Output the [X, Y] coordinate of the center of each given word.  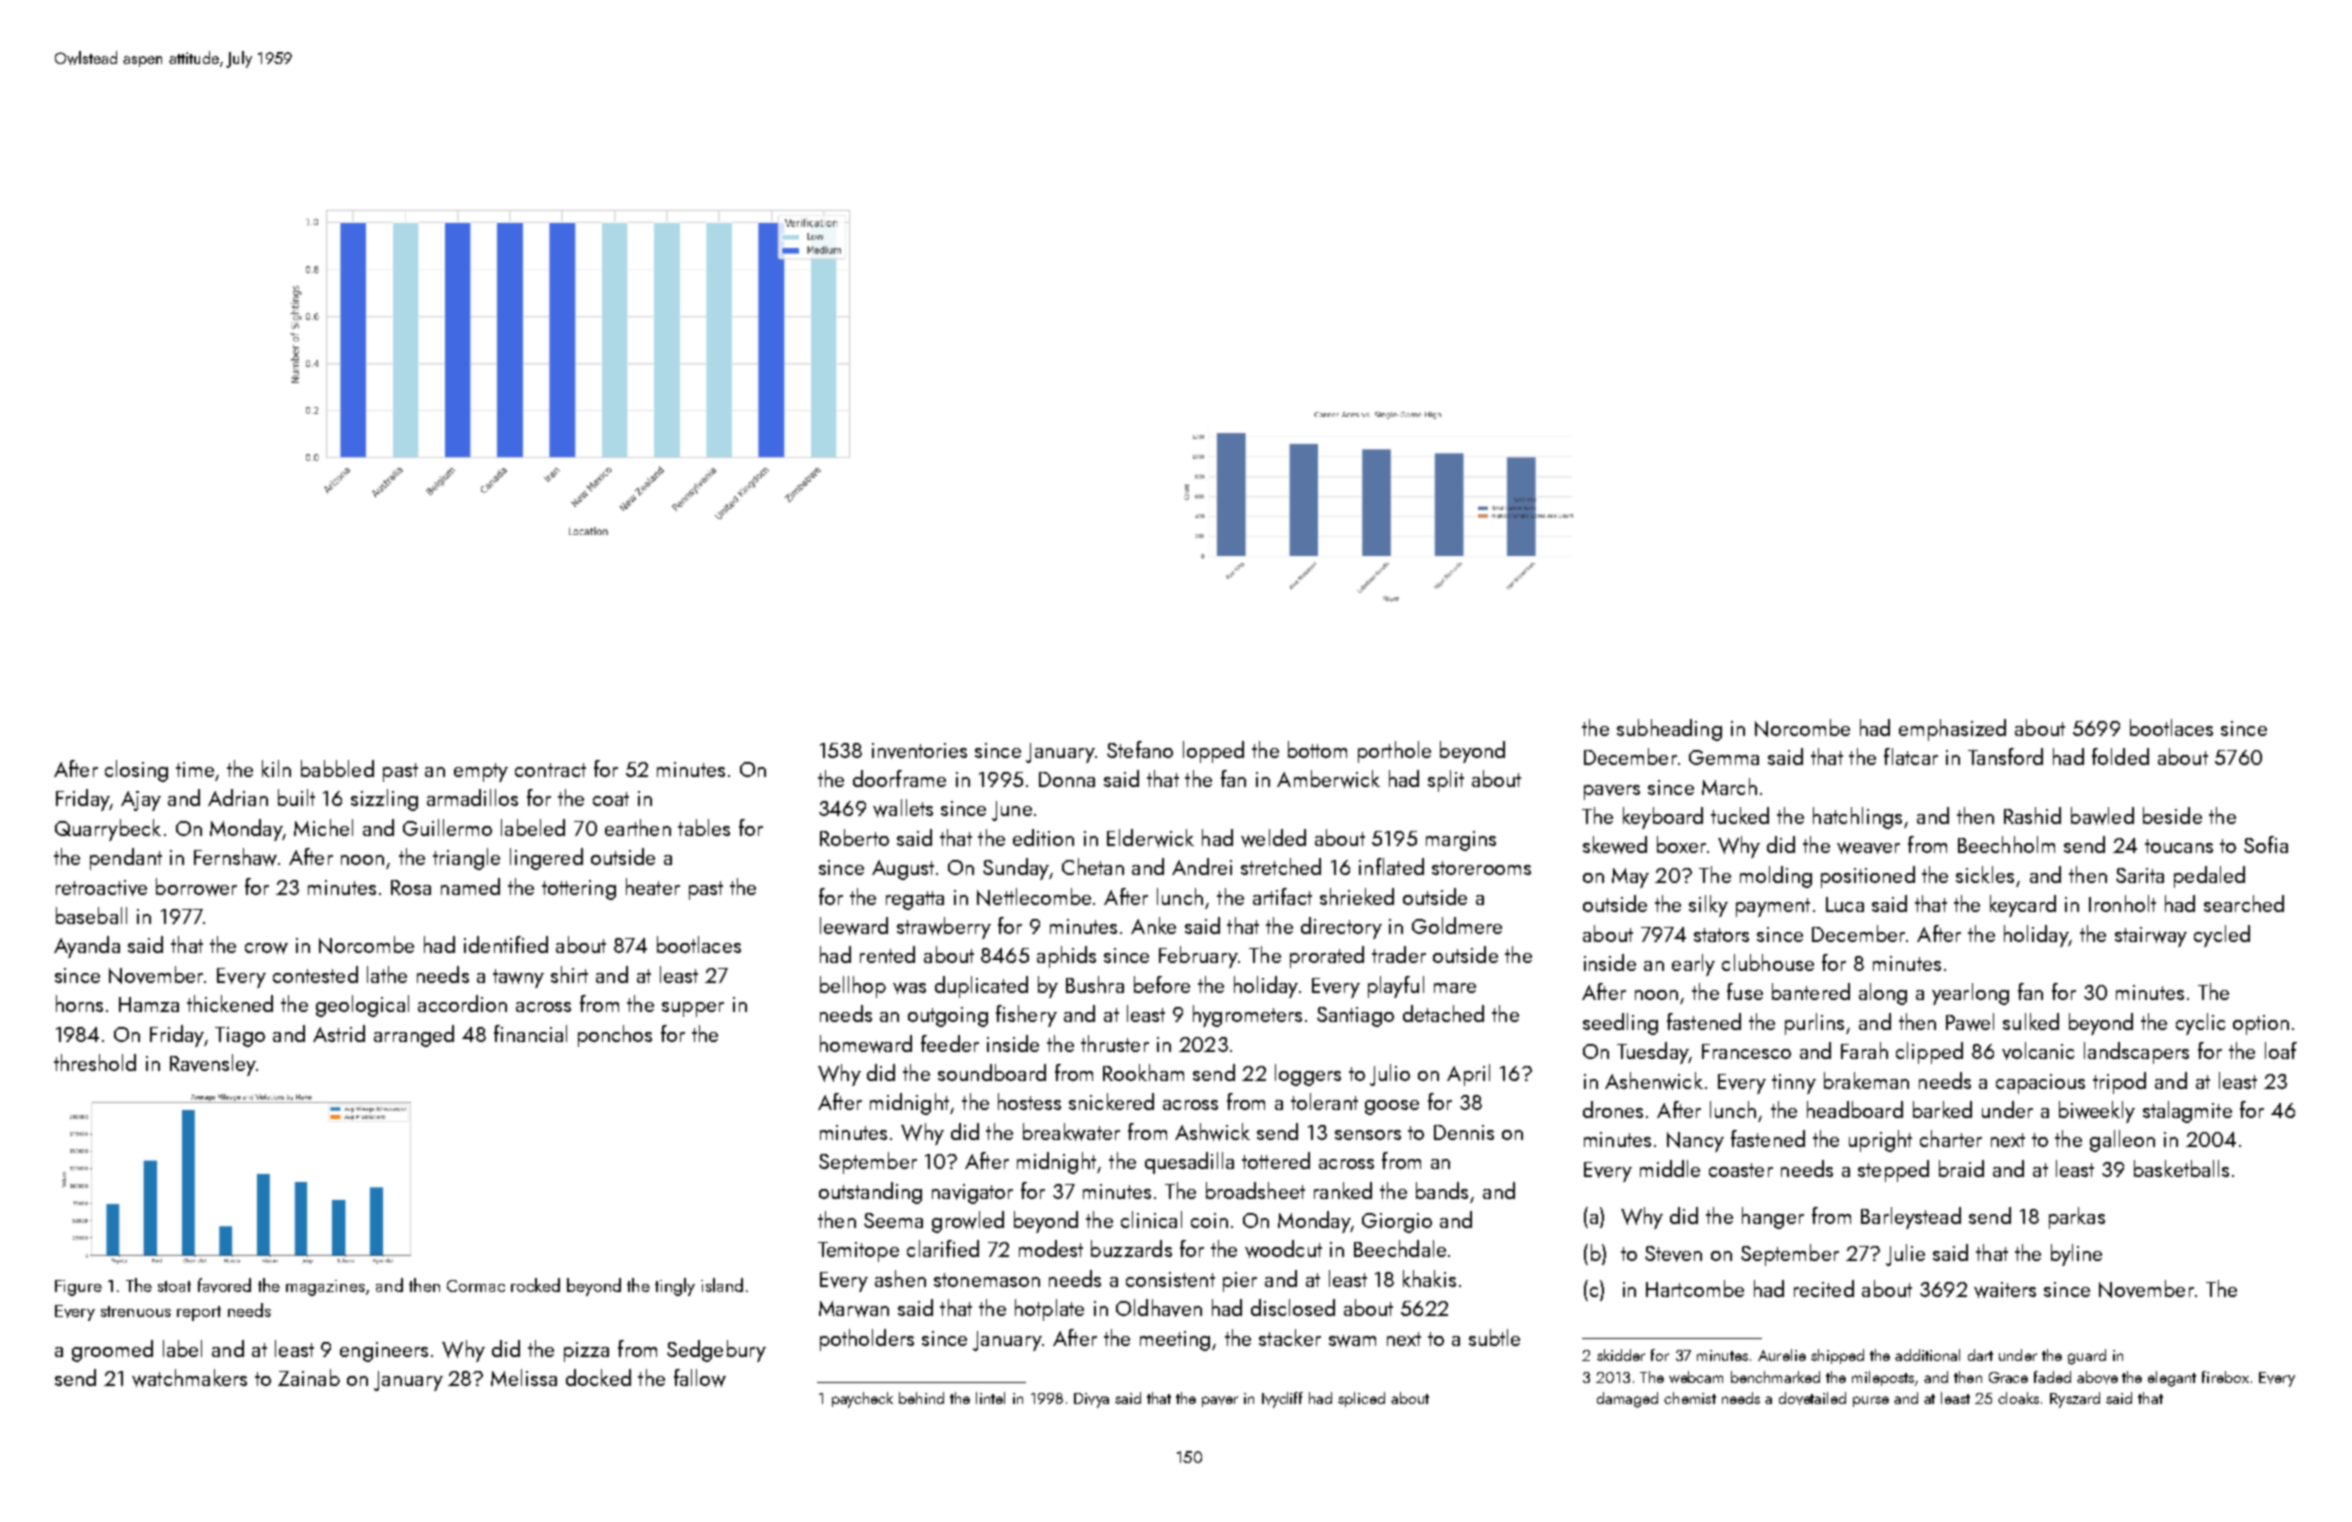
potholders [867, 1340]
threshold [95, 1062]
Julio [1390, 1075]
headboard [1855, 1109]
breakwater [1071, 1132]
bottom [1317, 749]
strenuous [136, 1311]
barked [1942, 1109]
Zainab [309, 1377]
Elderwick [1150, 838]
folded [2120, 756]
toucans [2179, 846]
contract [550, 770]
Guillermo [447, 827]
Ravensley [213, 1065]
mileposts [1883, 1378]
